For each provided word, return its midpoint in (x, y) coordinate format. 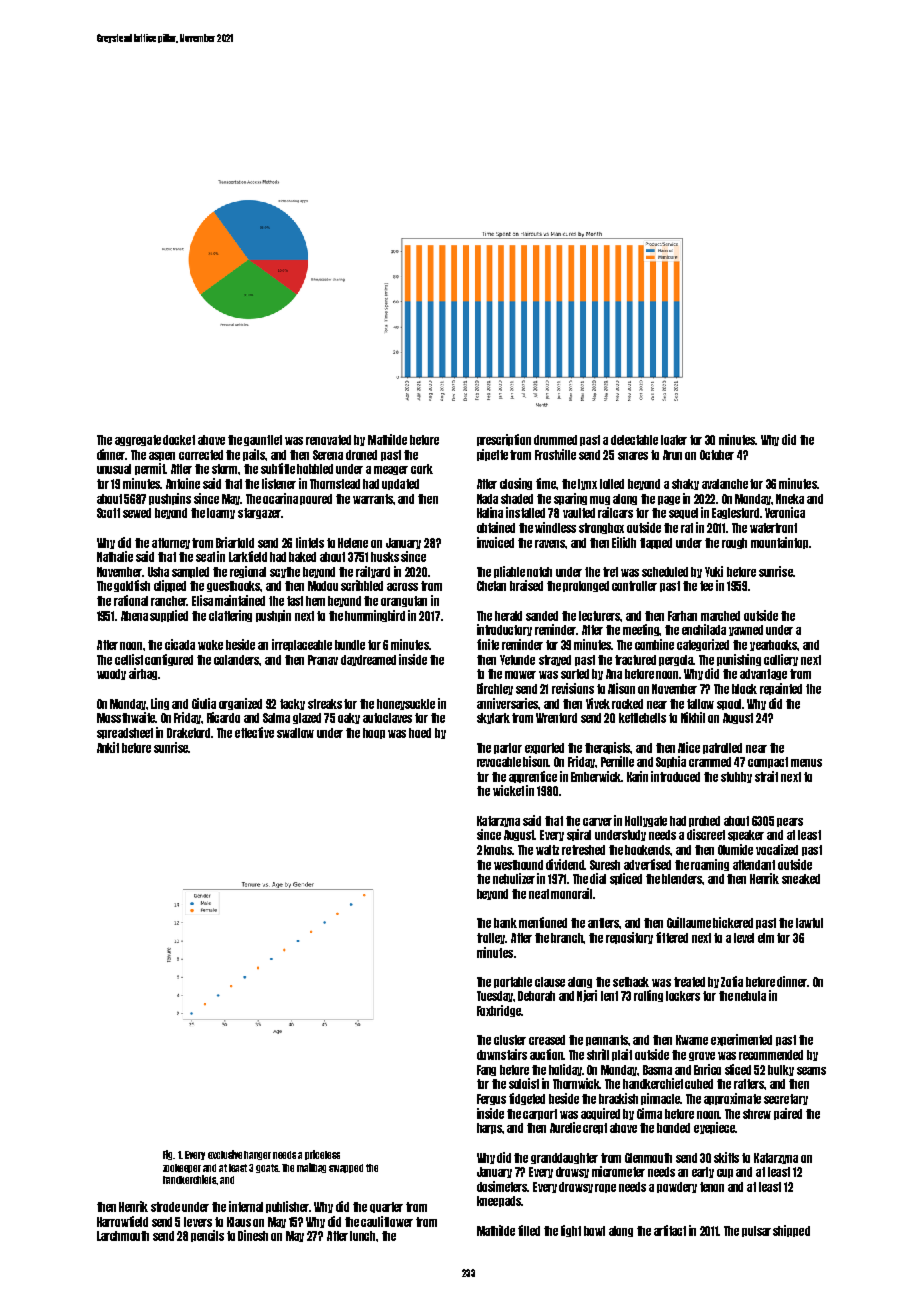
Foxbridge (499, 1011)
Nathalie (115, 556)
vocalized (777, 849)
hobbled (315, 469)
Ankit (108, 747)
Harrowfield (122, 1221)
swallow (295, 733)
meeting (641, 630)
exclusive (225, 1154)
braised (526, 585)
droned (361, 455)
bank (505, 923)
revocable (499, 762)
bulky (781, 1070)
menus (806, 763)
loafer (674, 440)
